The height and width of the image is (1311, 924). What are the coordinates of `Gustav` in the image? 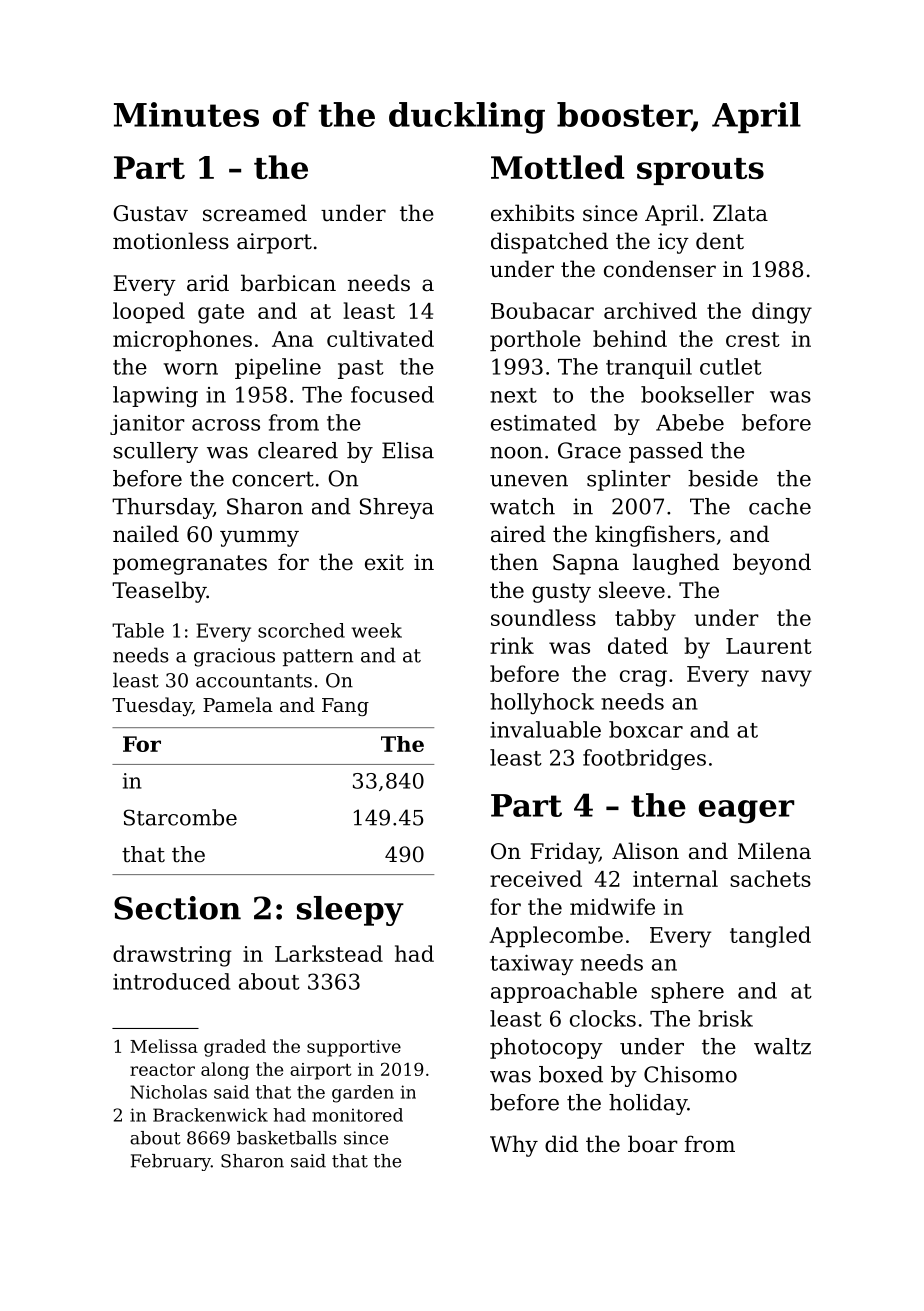 It's located at (150, 213).
